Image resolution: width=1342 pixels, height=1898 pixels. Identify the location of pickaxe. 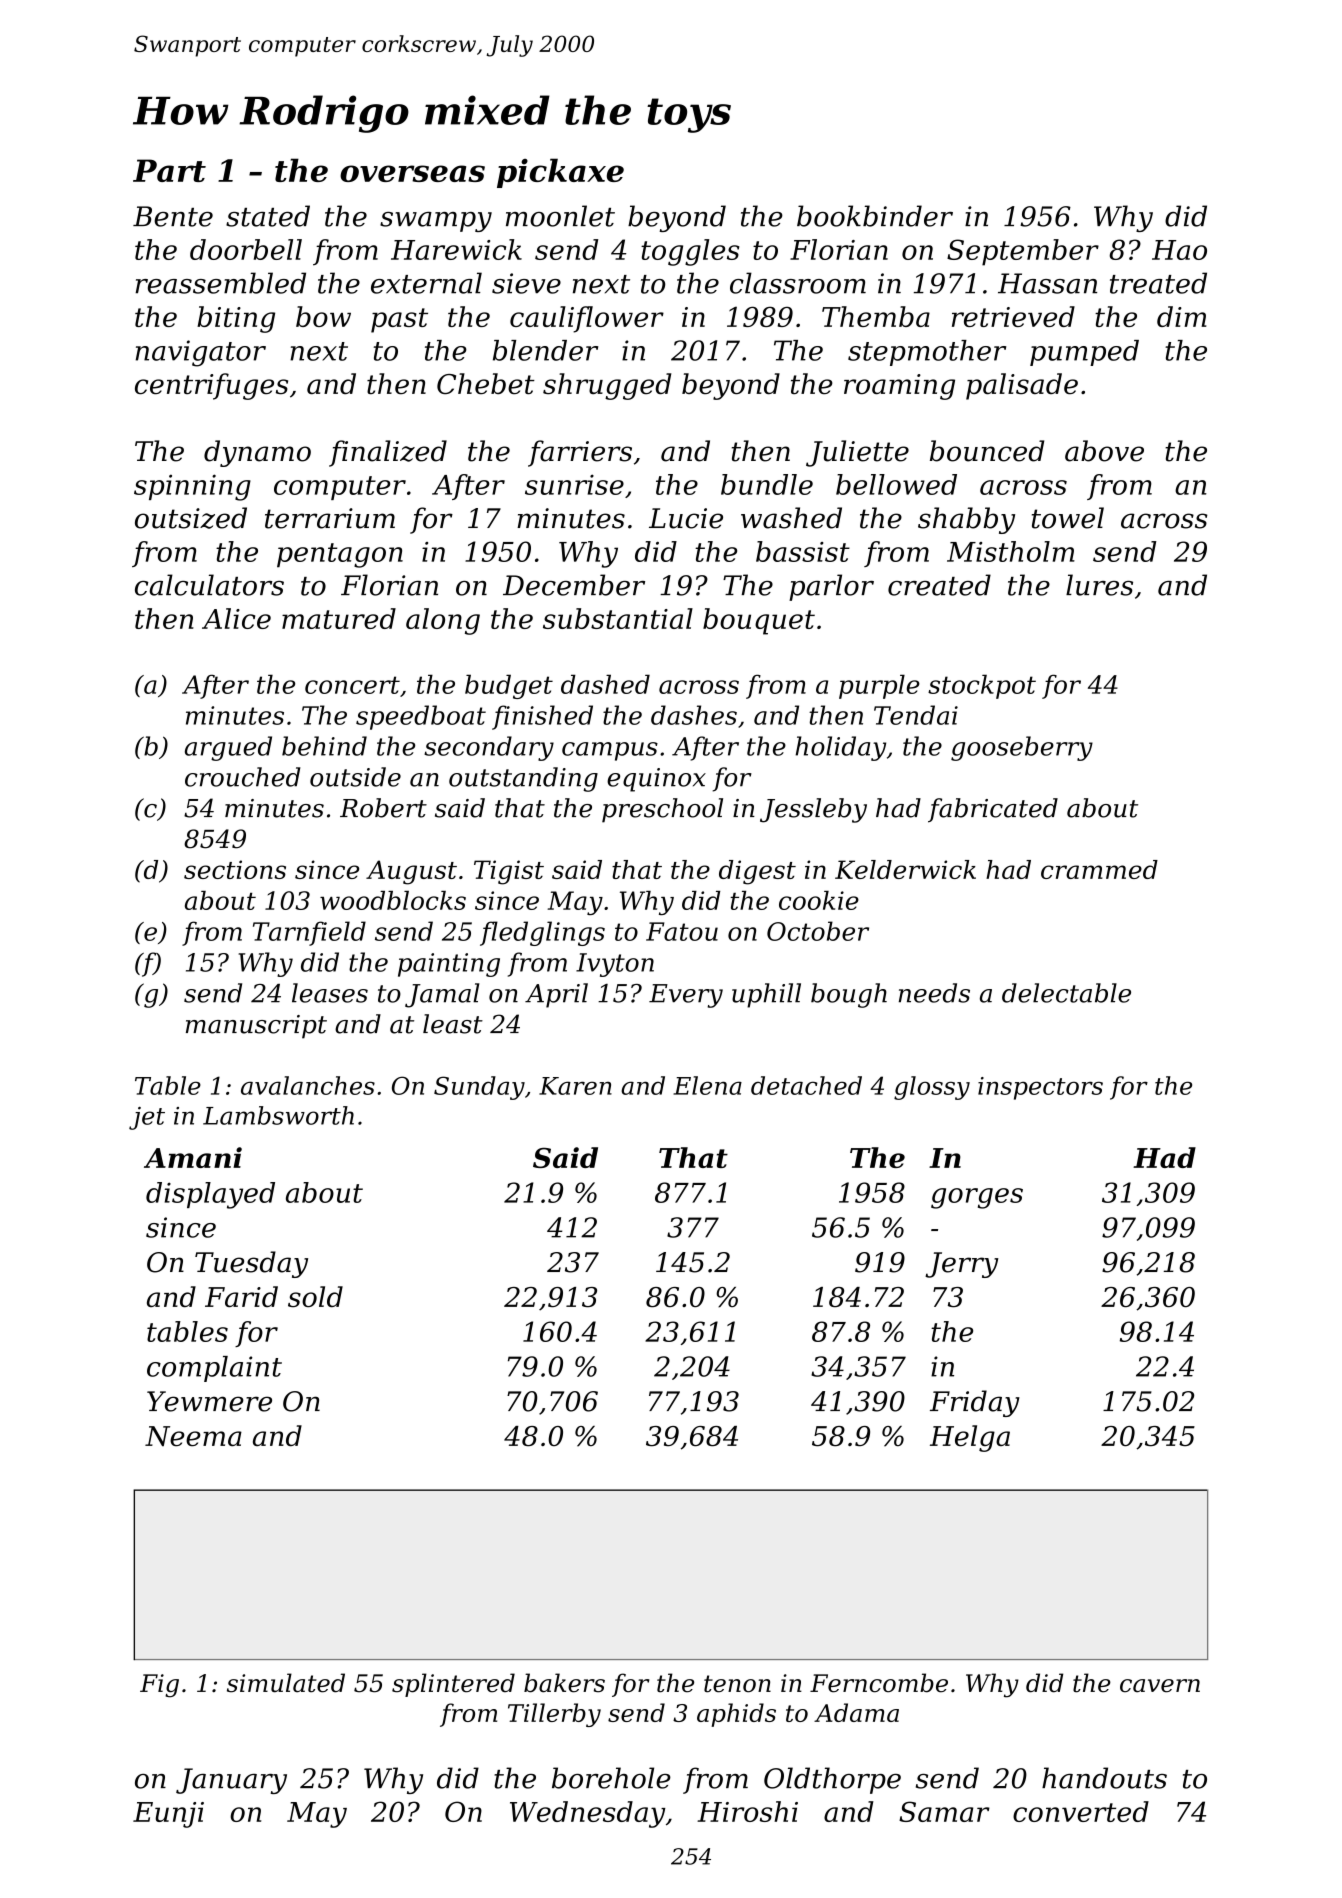
(560, 173).
